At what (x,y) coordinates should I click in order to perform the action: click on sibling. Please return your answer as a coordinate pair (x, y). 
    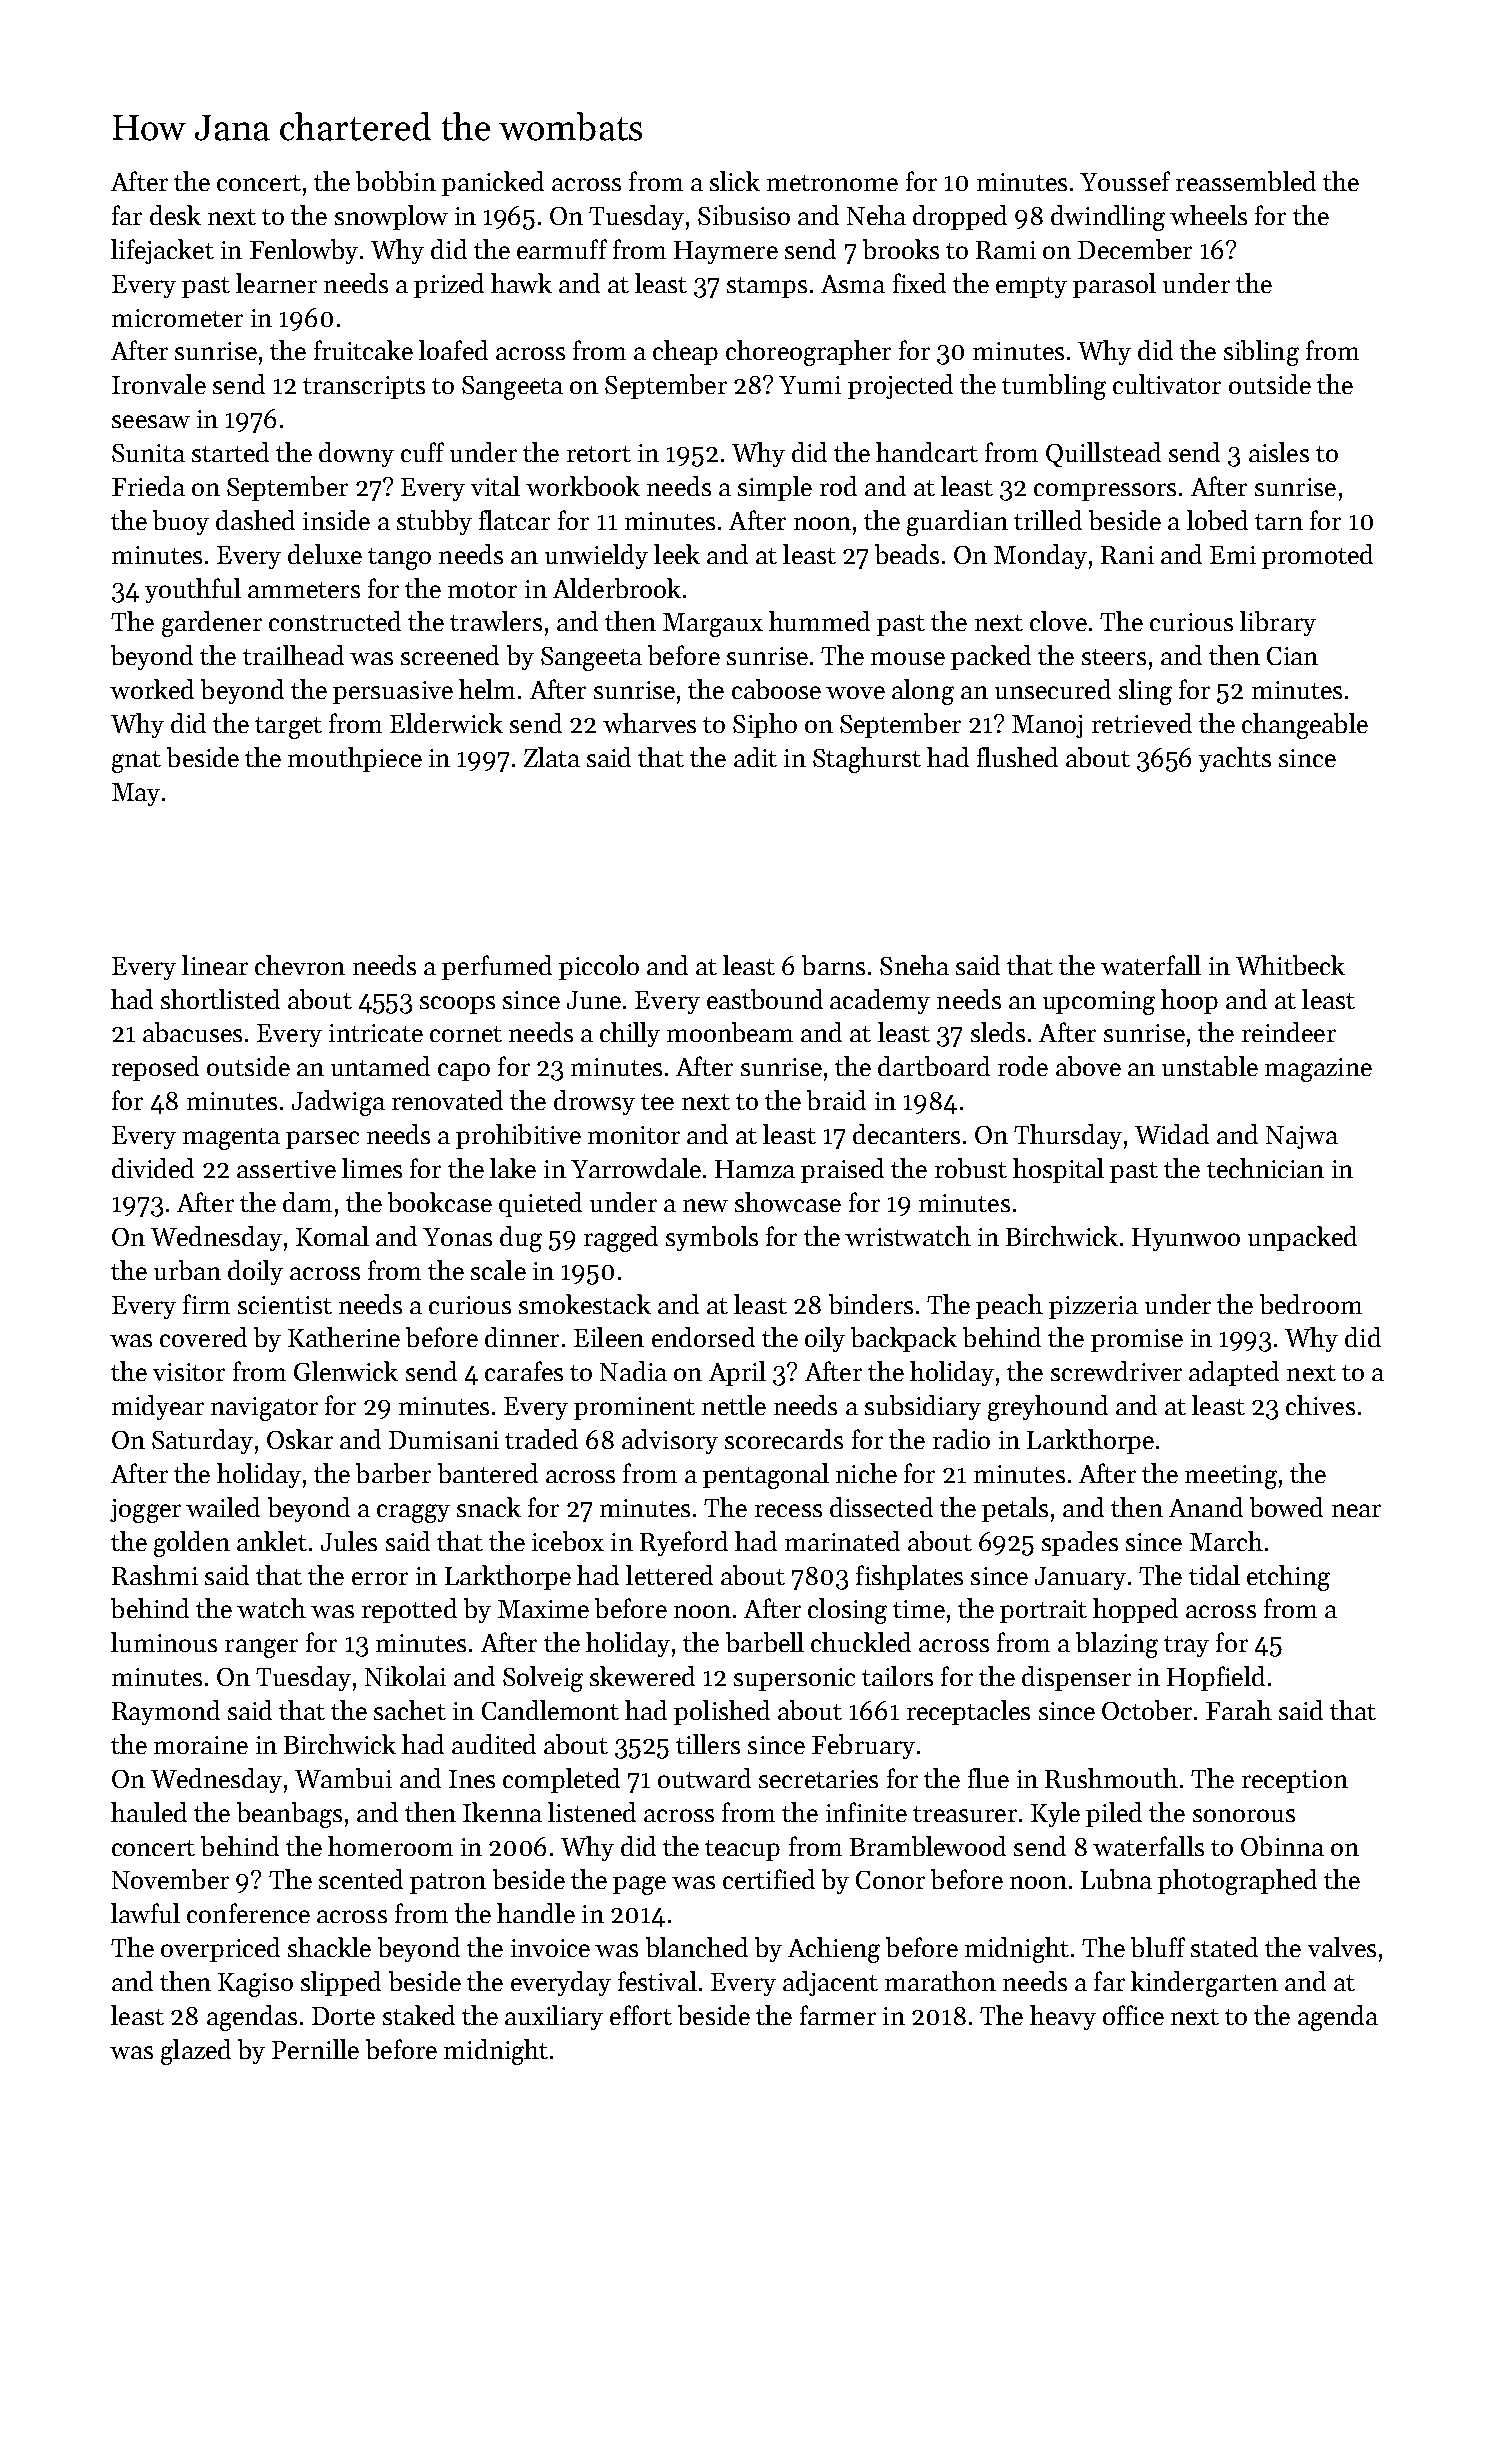
    Looking at the image, I should click on (1261, 353).
